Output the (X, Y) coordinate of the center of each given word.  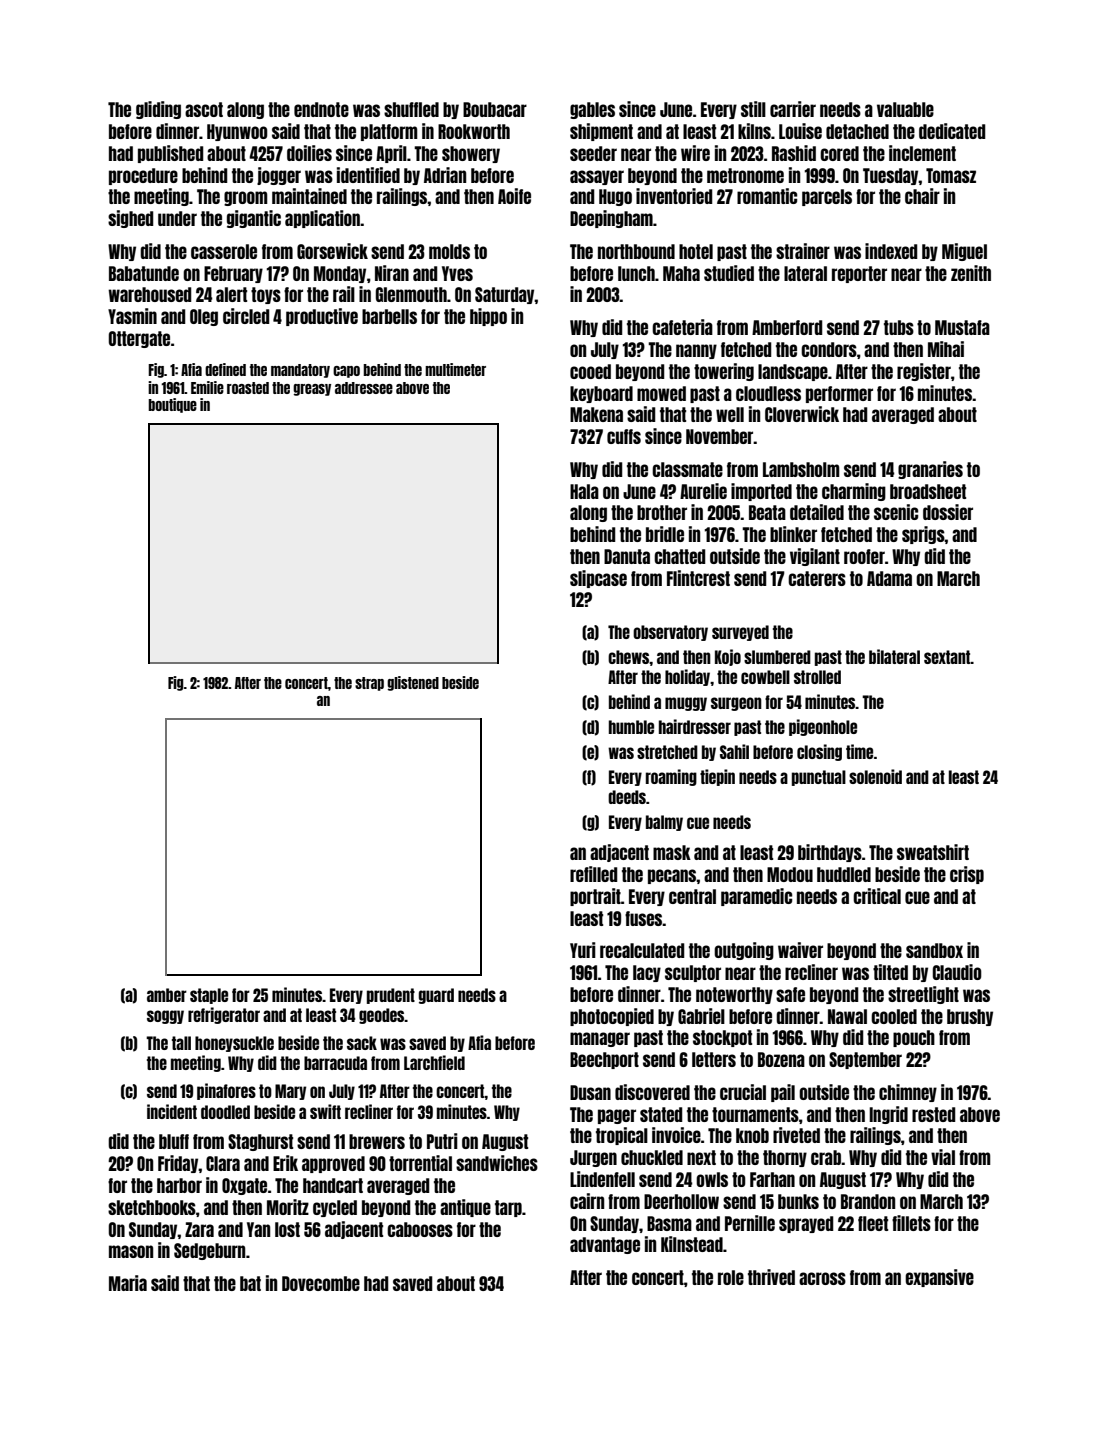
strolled (817, 677)
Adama (889, 578)
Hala (584, 491)
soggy (165, 1017)
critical (877, 896)
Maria (128, 1283)
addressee (364, 388)
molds (449, 251)
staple (209, 996)
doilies (309, 153)
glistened (413, 683)
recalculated (642, 950)
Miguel (964, 252)
